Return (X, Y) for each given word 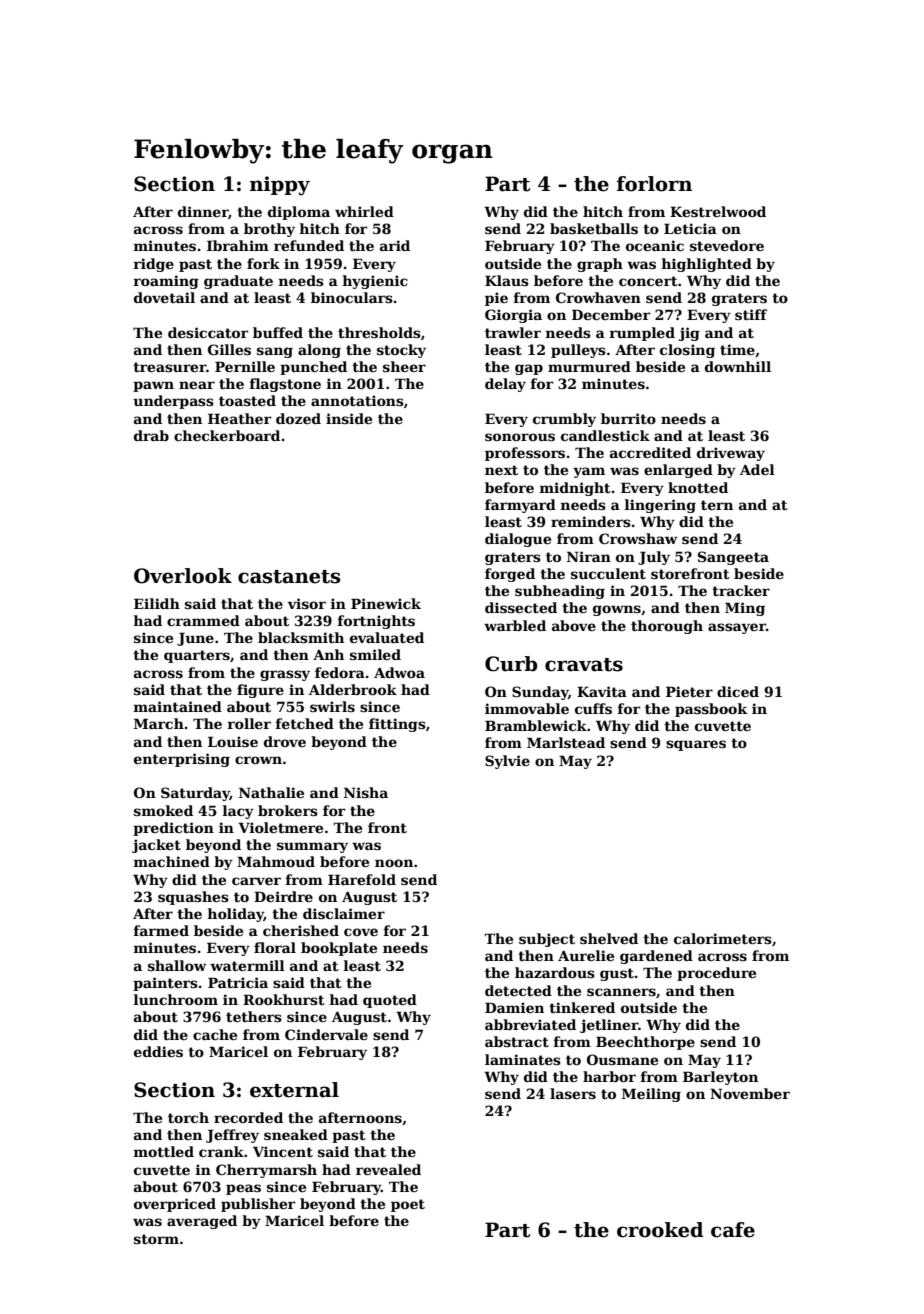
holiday (235, 915)
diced (738, 691)
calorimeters (723, 938)
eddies (158, 1051)
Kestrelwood (718, 211)
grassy (285, 675)
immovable (527, 708)
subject (547, 940)
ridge (153, 265)
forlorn (654, 184)
